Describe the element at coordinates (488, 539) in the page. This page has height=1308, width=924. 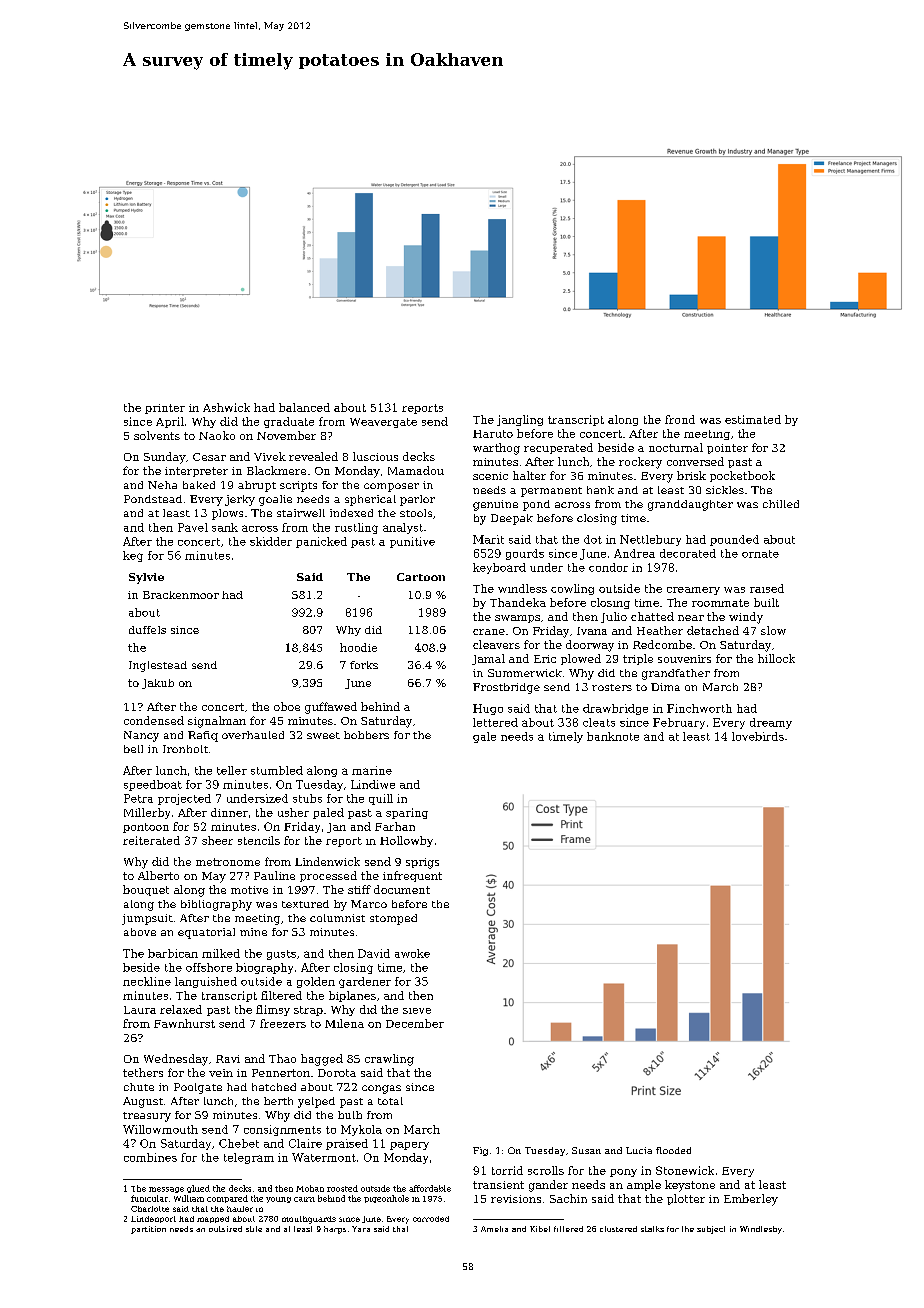
I see `Marit` at that location.
